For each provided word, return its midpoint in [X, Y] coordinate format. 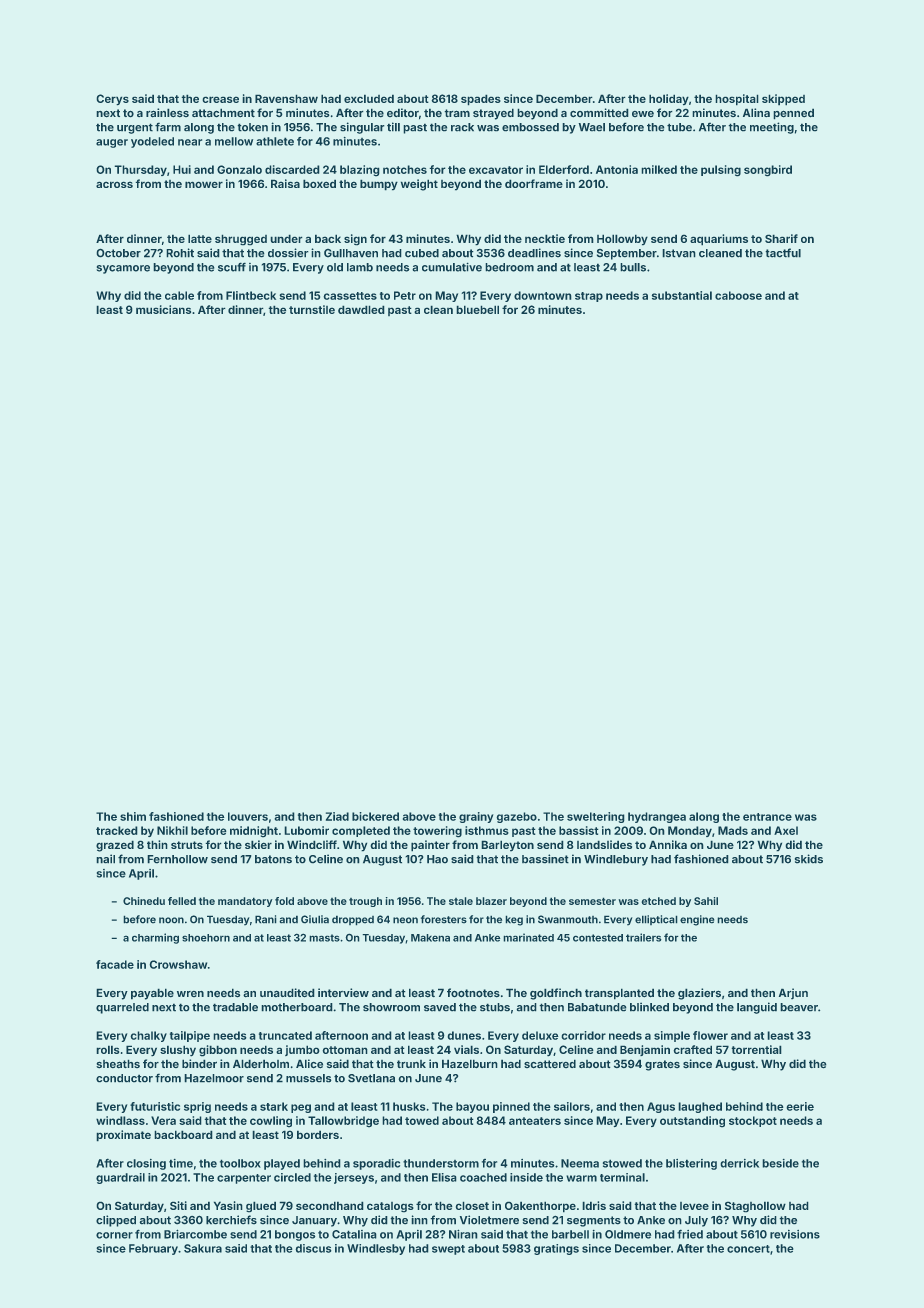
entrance [767, 817]
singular [362, 128]
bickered [375, 816]
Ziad [337, 816]
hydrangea [657, 817]
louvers [248, 816]
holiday [669, 100]
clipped [116, 1221]
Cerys [112, 100]
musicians [163, 309]
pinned [511, 1107]
